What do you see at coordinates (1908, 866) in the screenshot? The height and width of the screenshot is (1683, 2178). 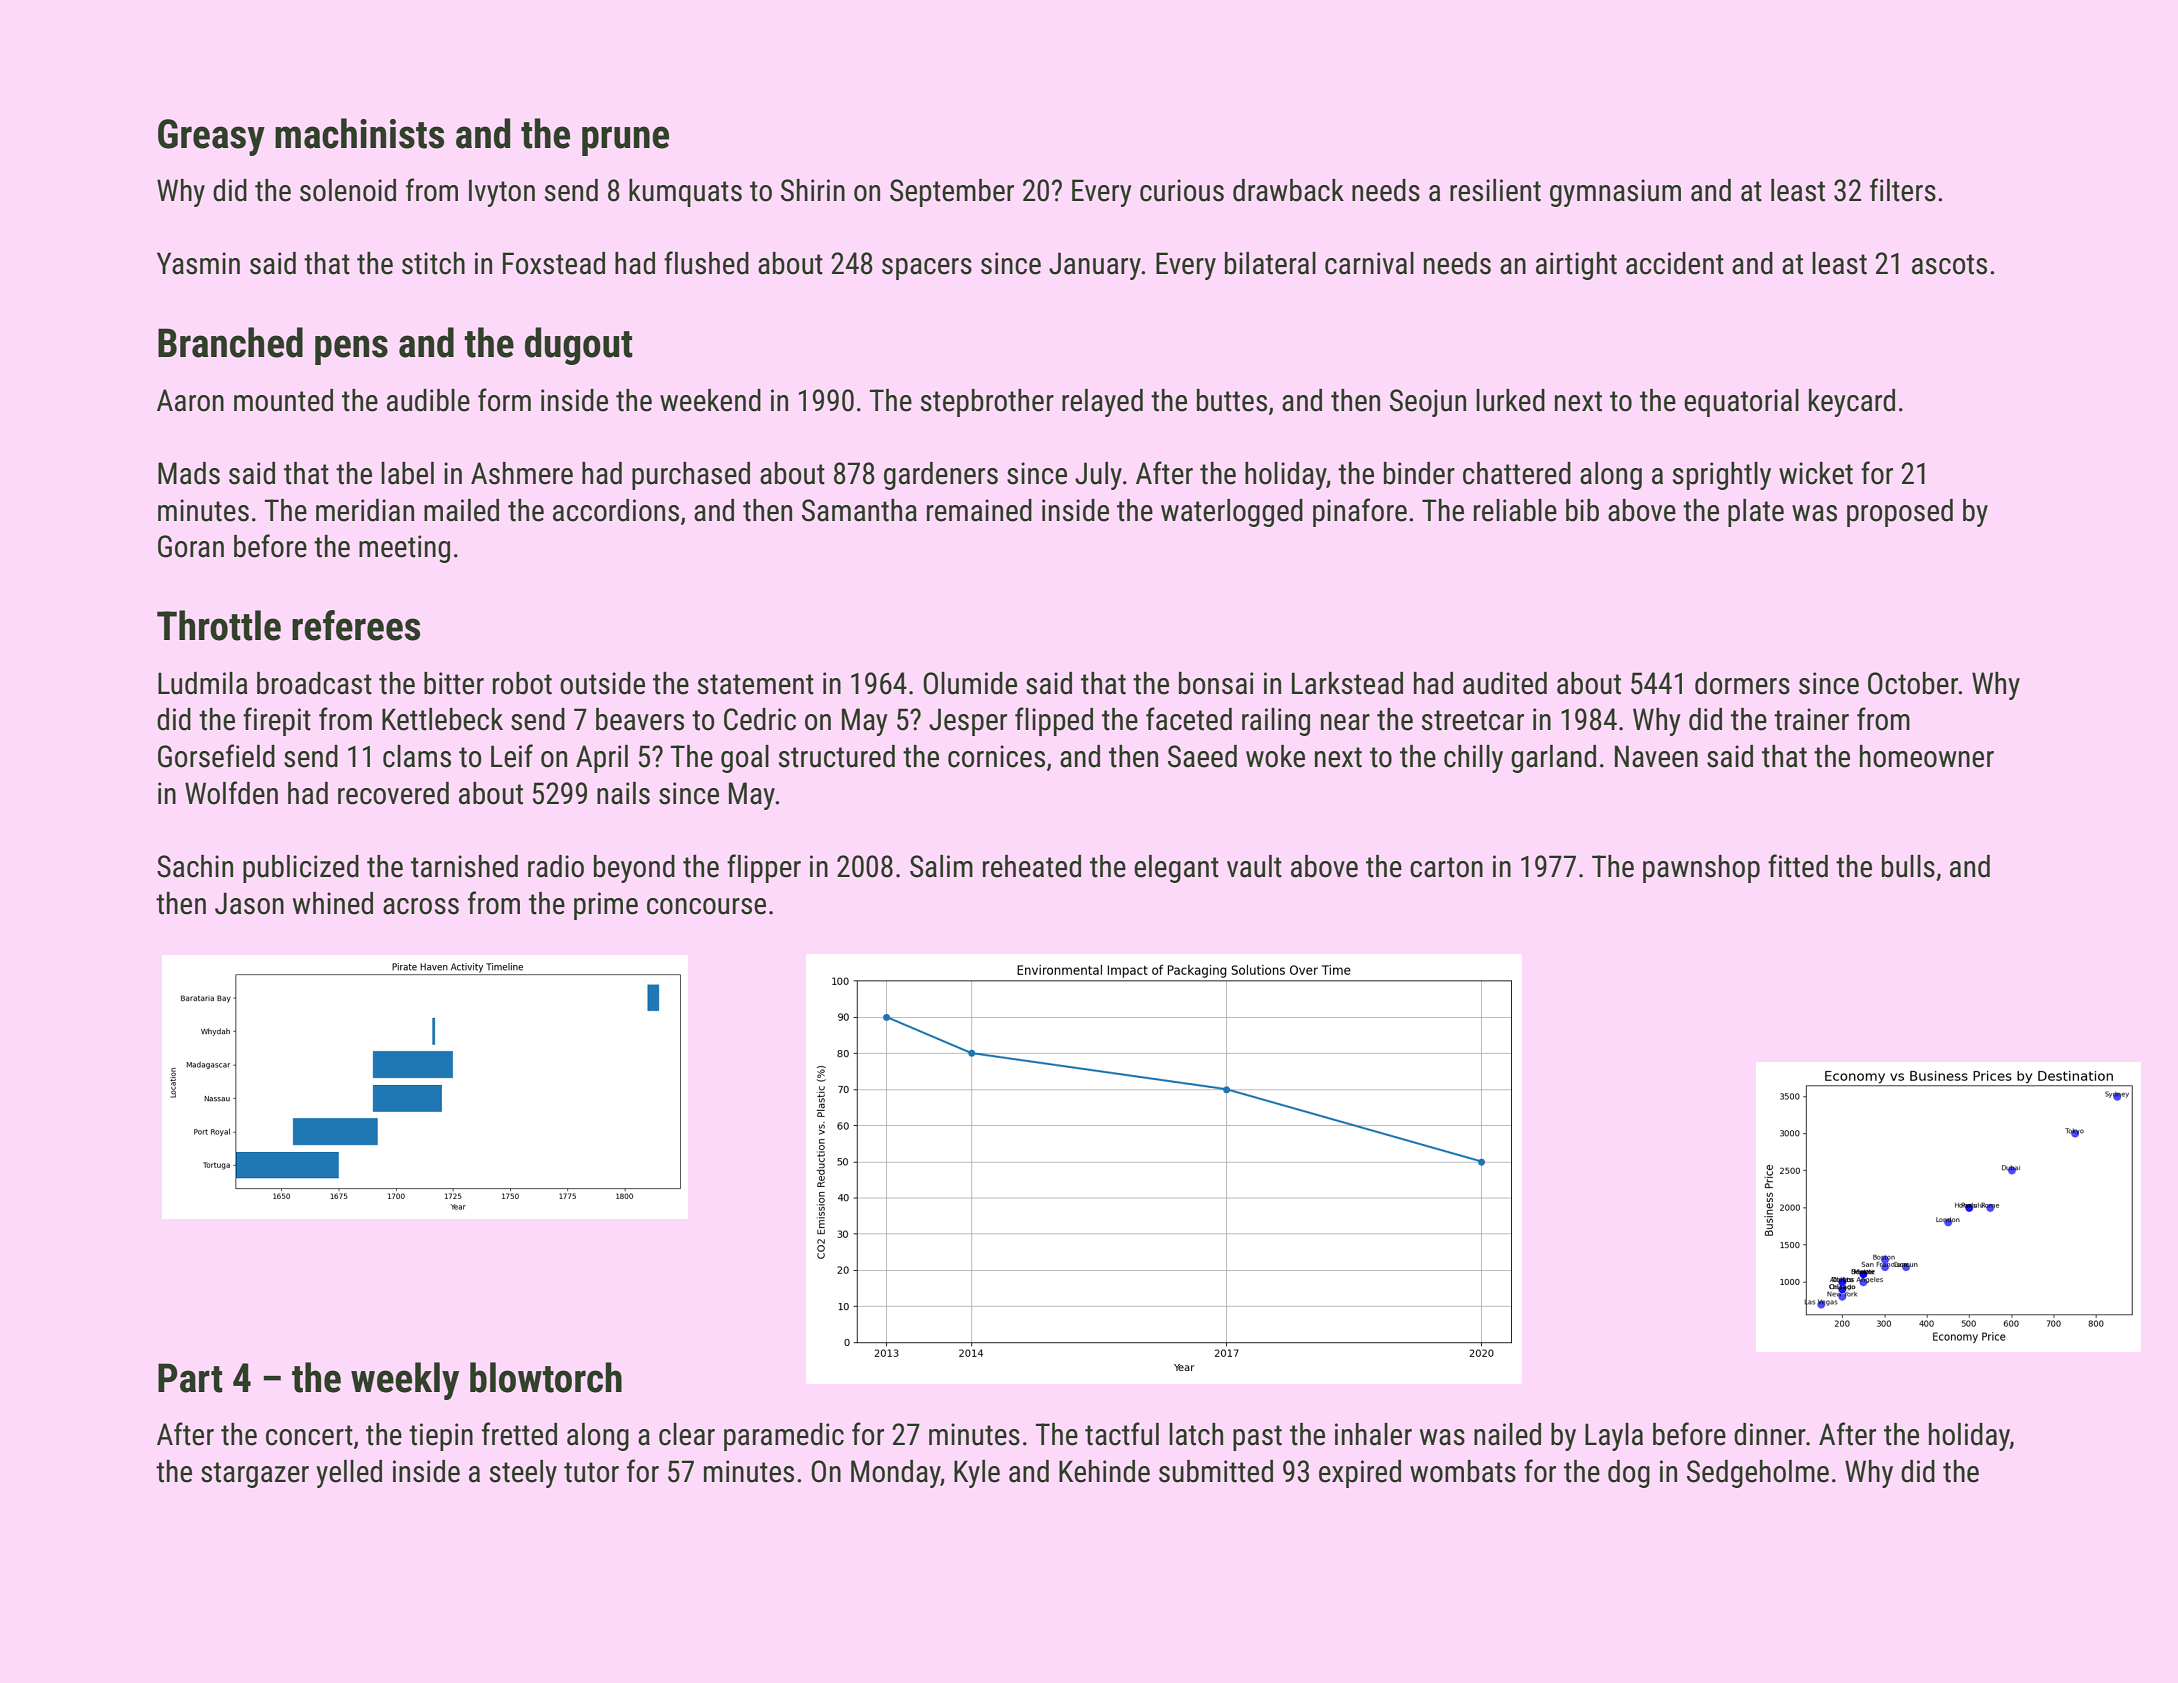 I see `bulls` at bounding box center [1908, 866].
